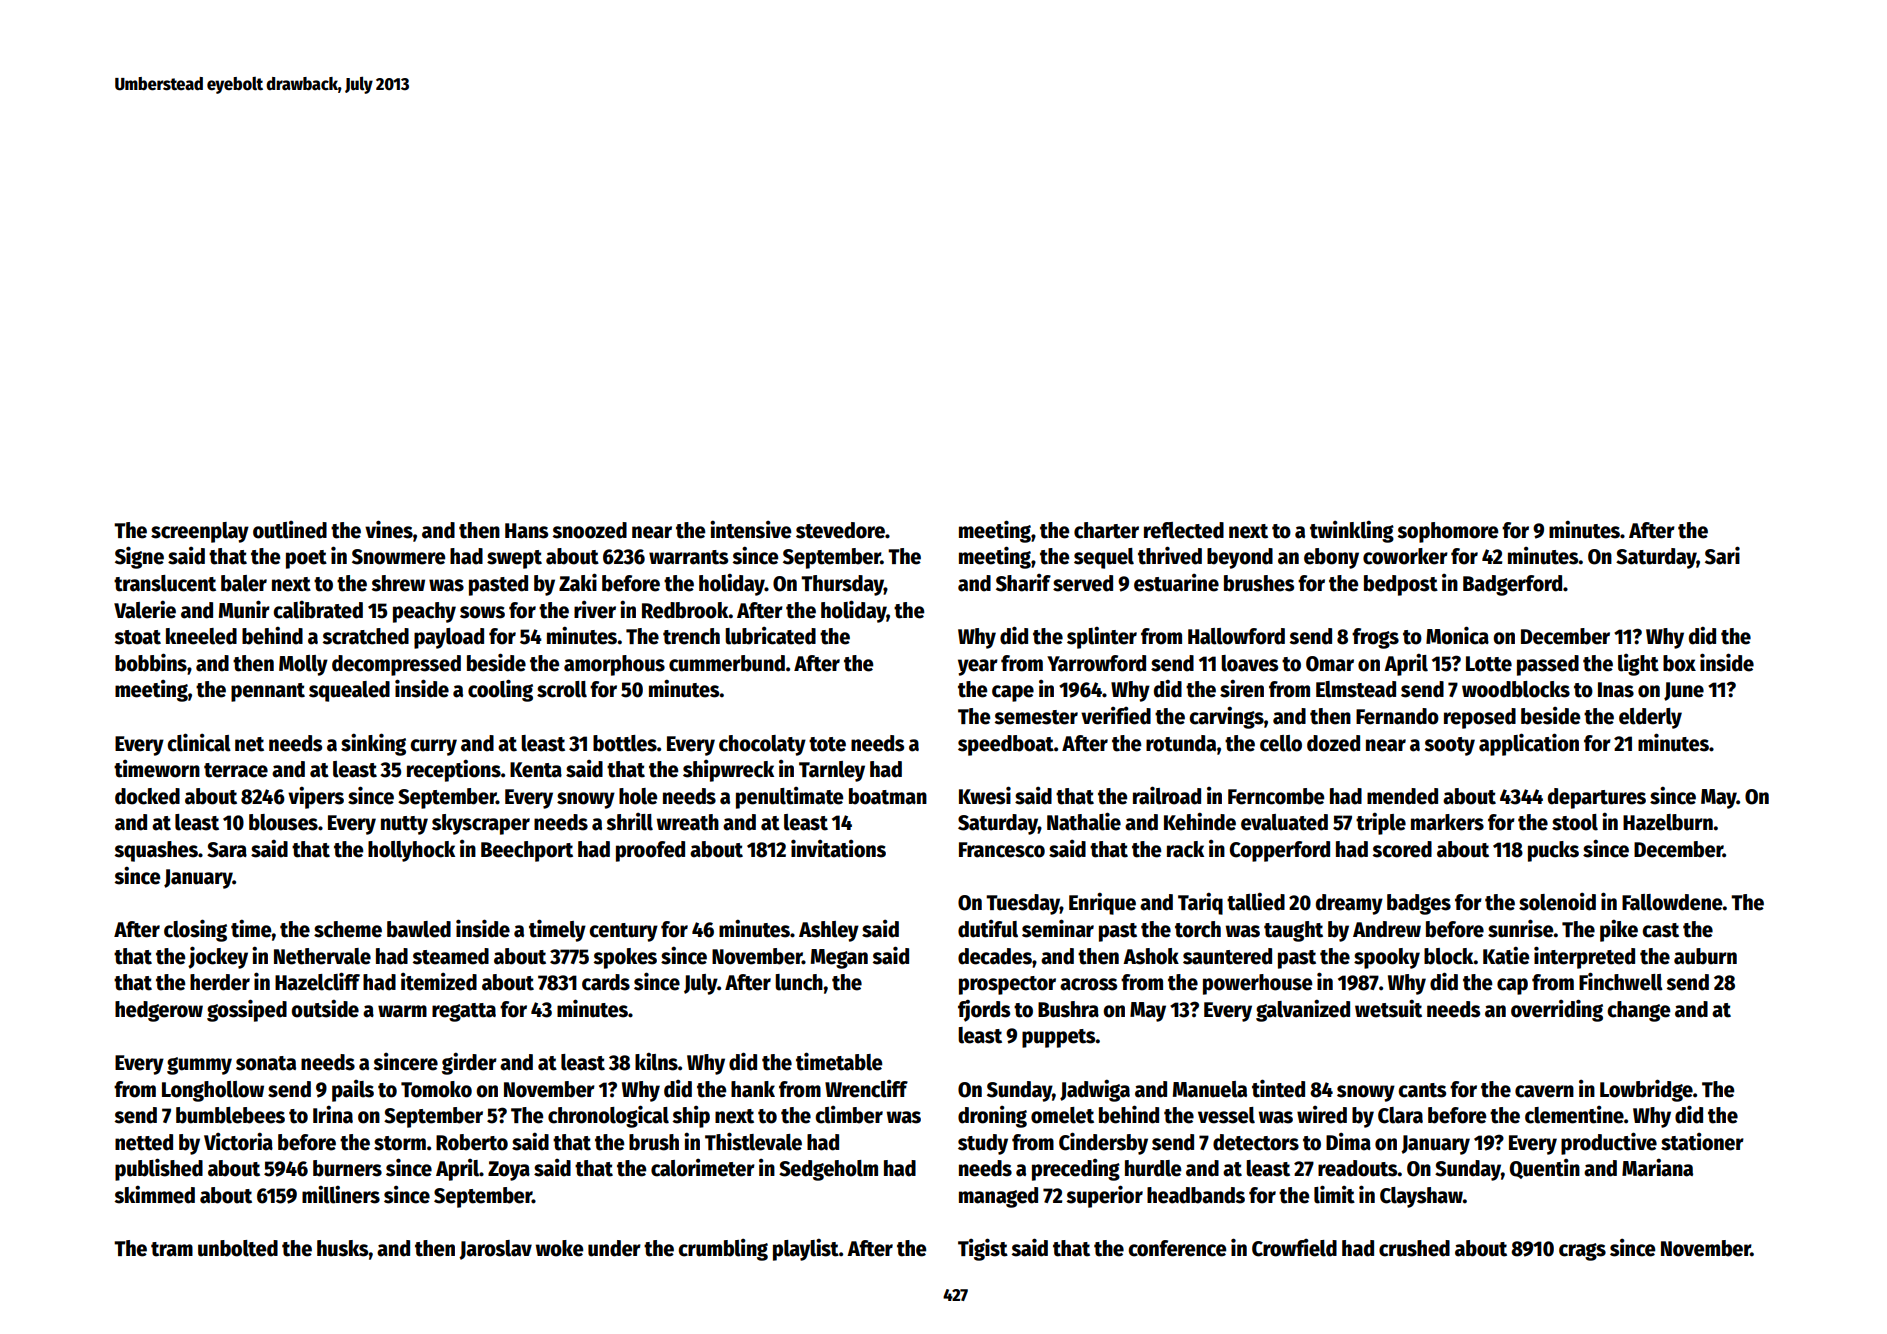 This screenshot has height=1334, width=1887. What do you see at coordinates (469, 1063) in the screenshot?
I see `girder` at bounding box center [469, 1063].
